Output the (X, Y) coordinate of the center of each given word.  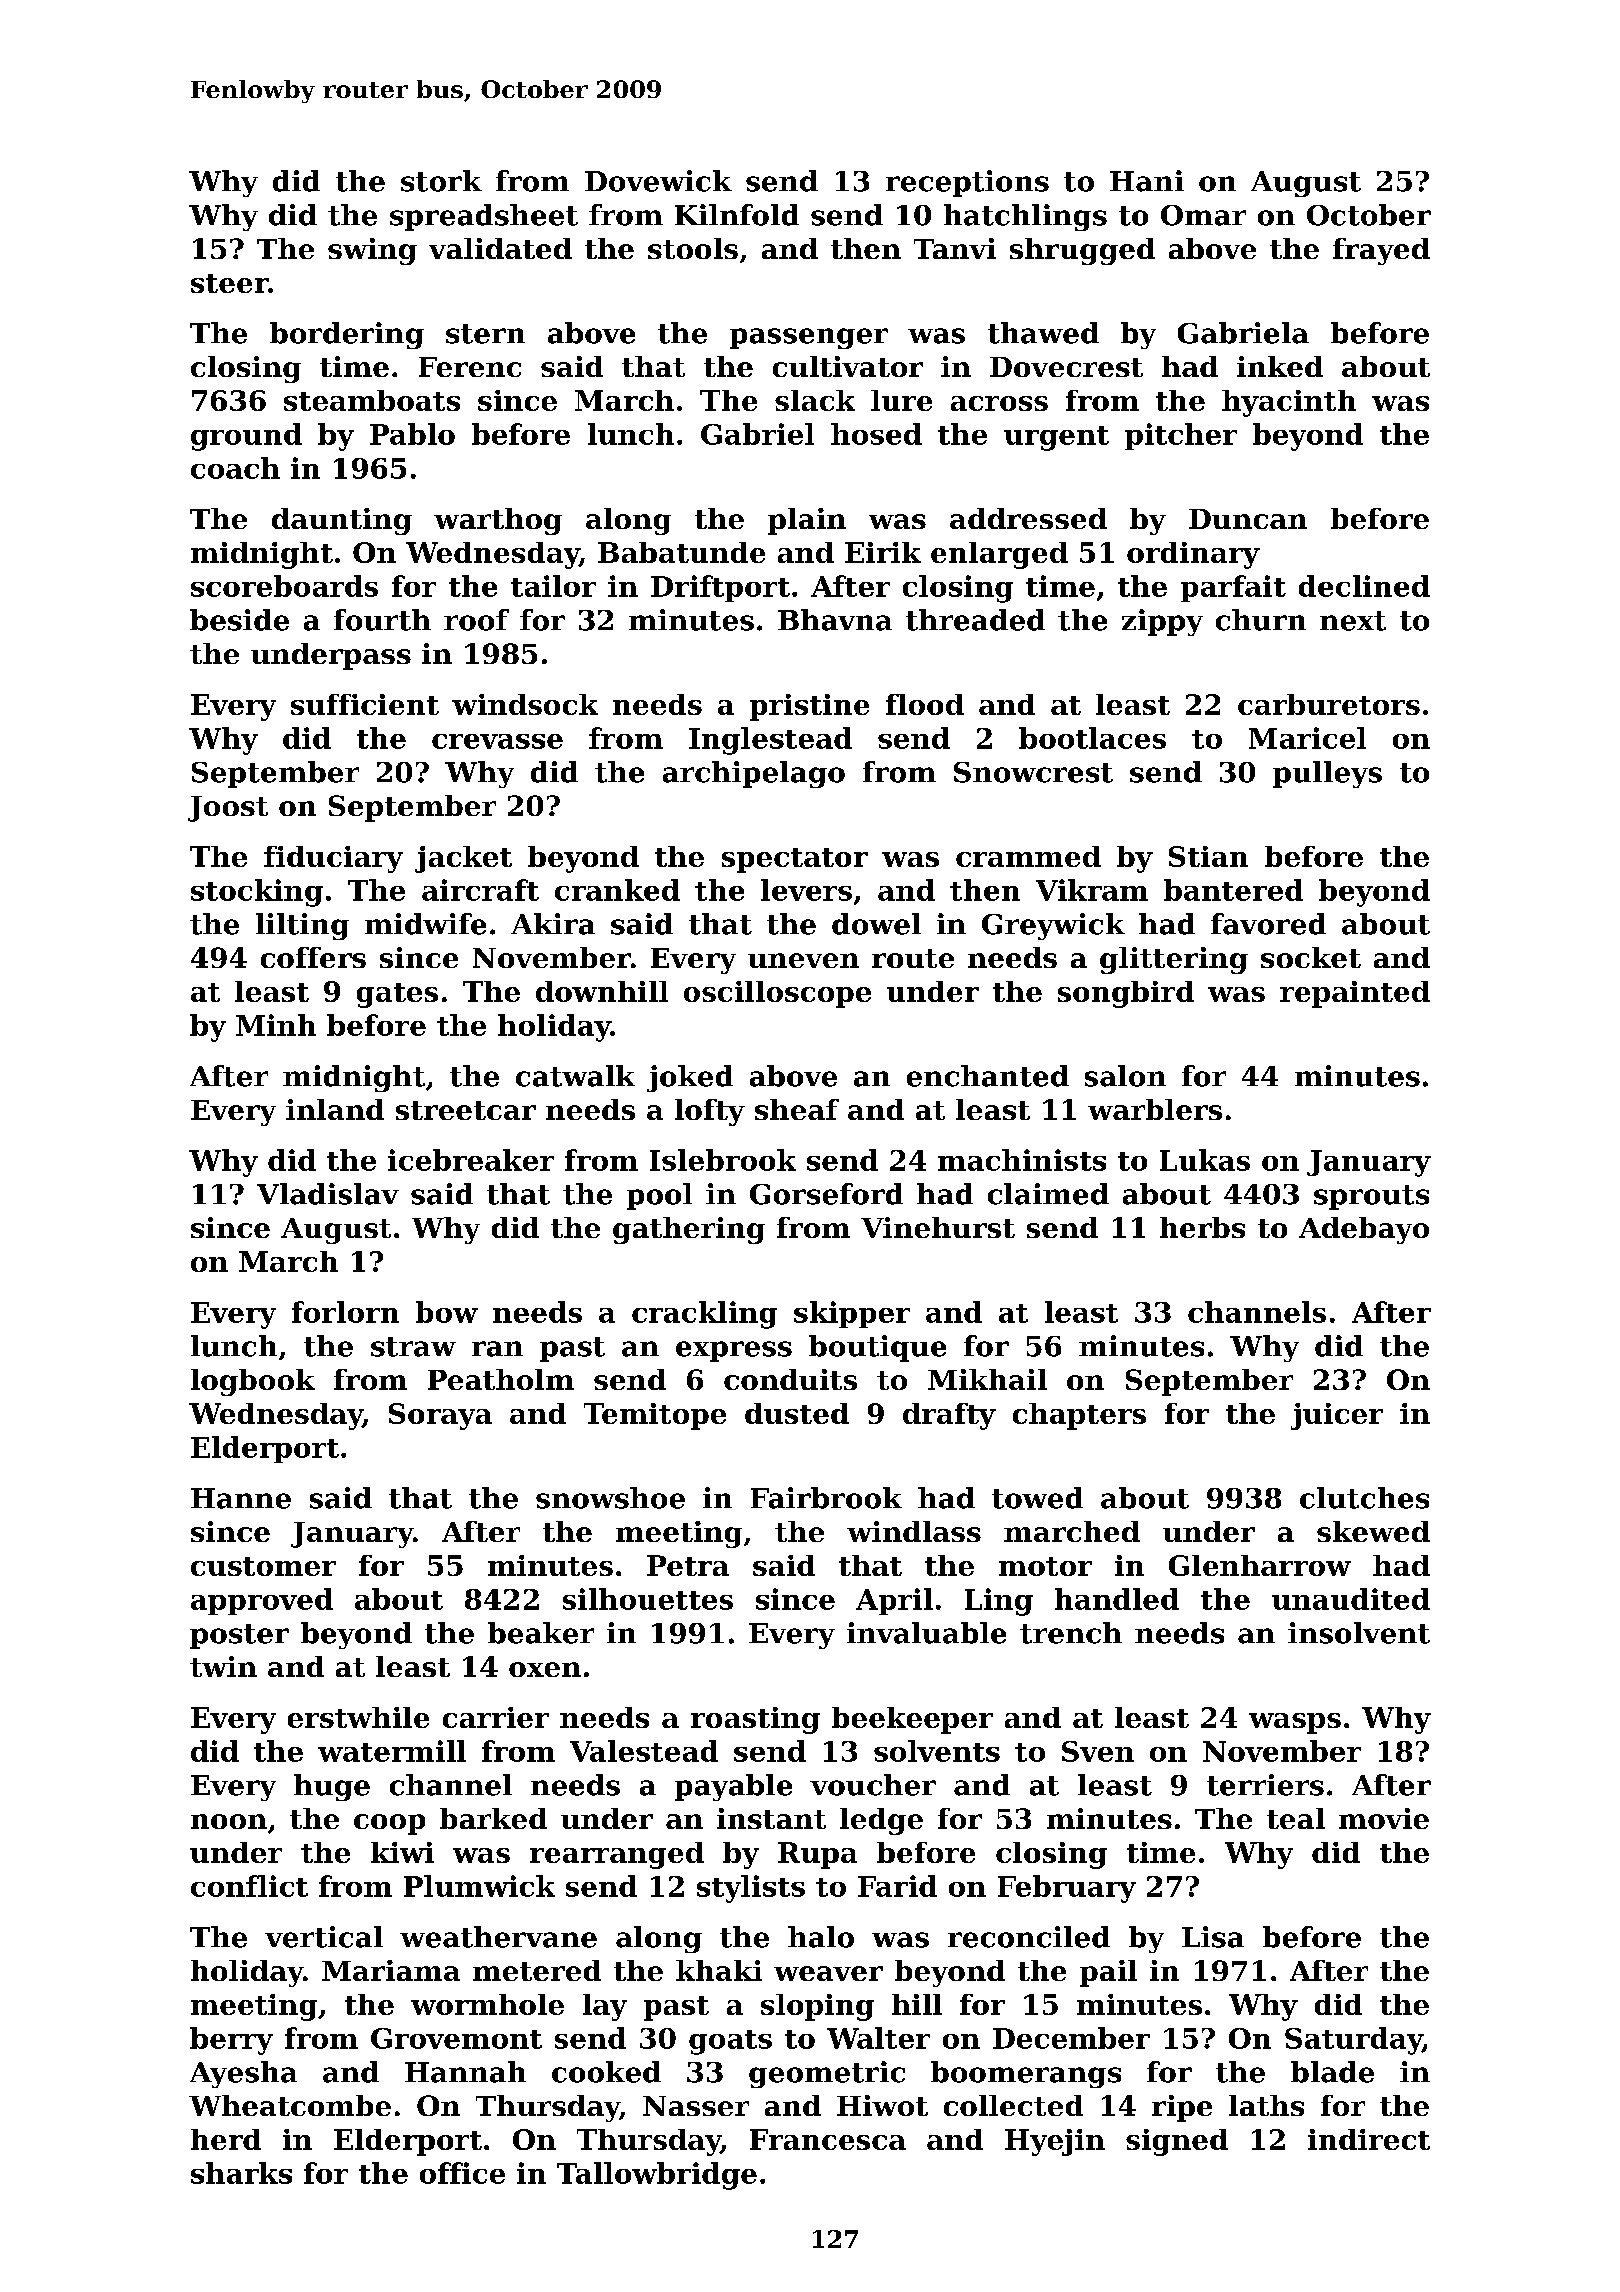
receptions (967, 183)
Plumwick (479, 1886)
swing (372, 251)
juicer (1337, 1416)
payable (733, 1787)
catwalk (575, 1076)
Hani (1147, 181)
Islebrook (723, 1160)
